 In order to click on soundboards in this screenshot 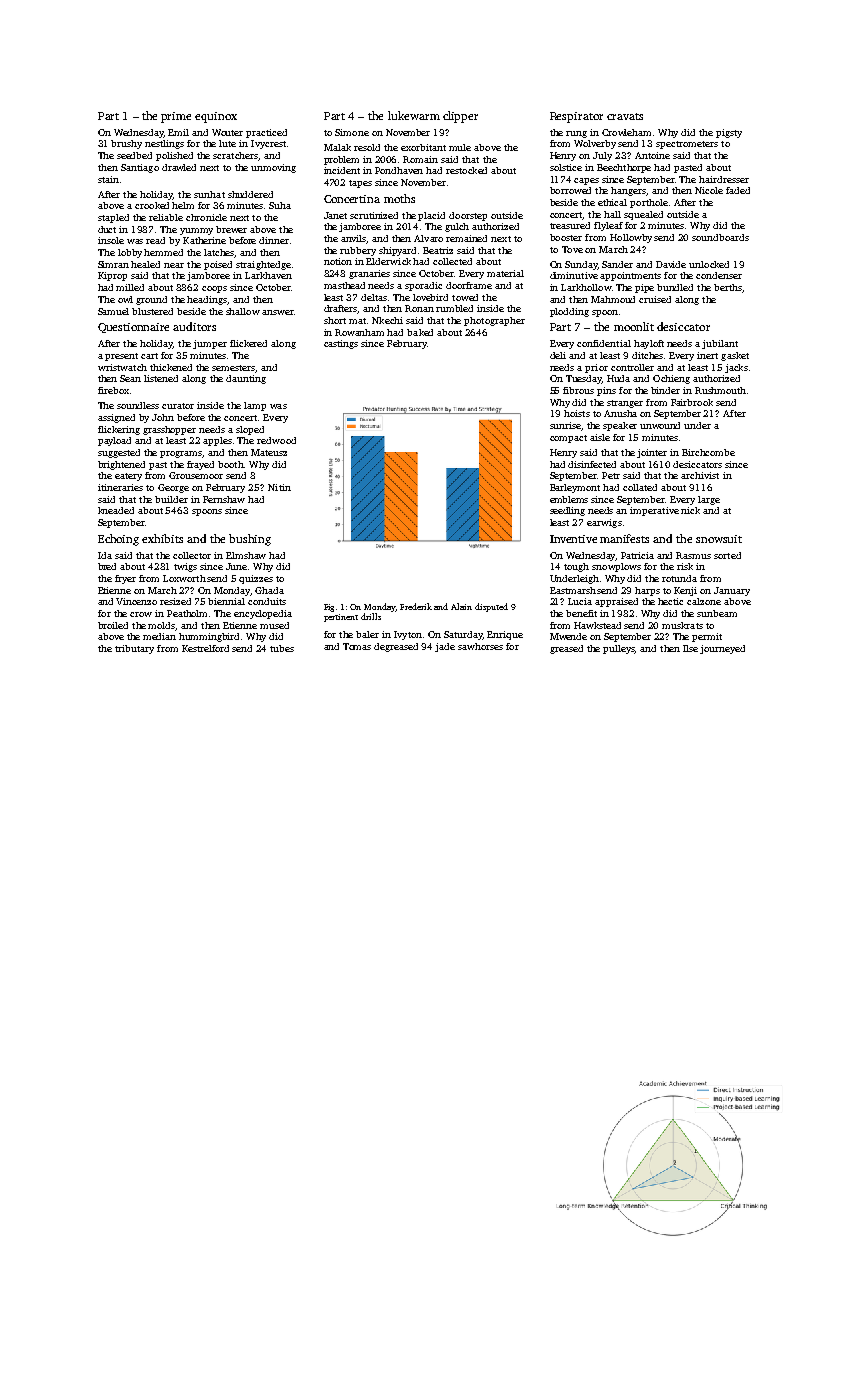, I will do `click(720, 237)`.
